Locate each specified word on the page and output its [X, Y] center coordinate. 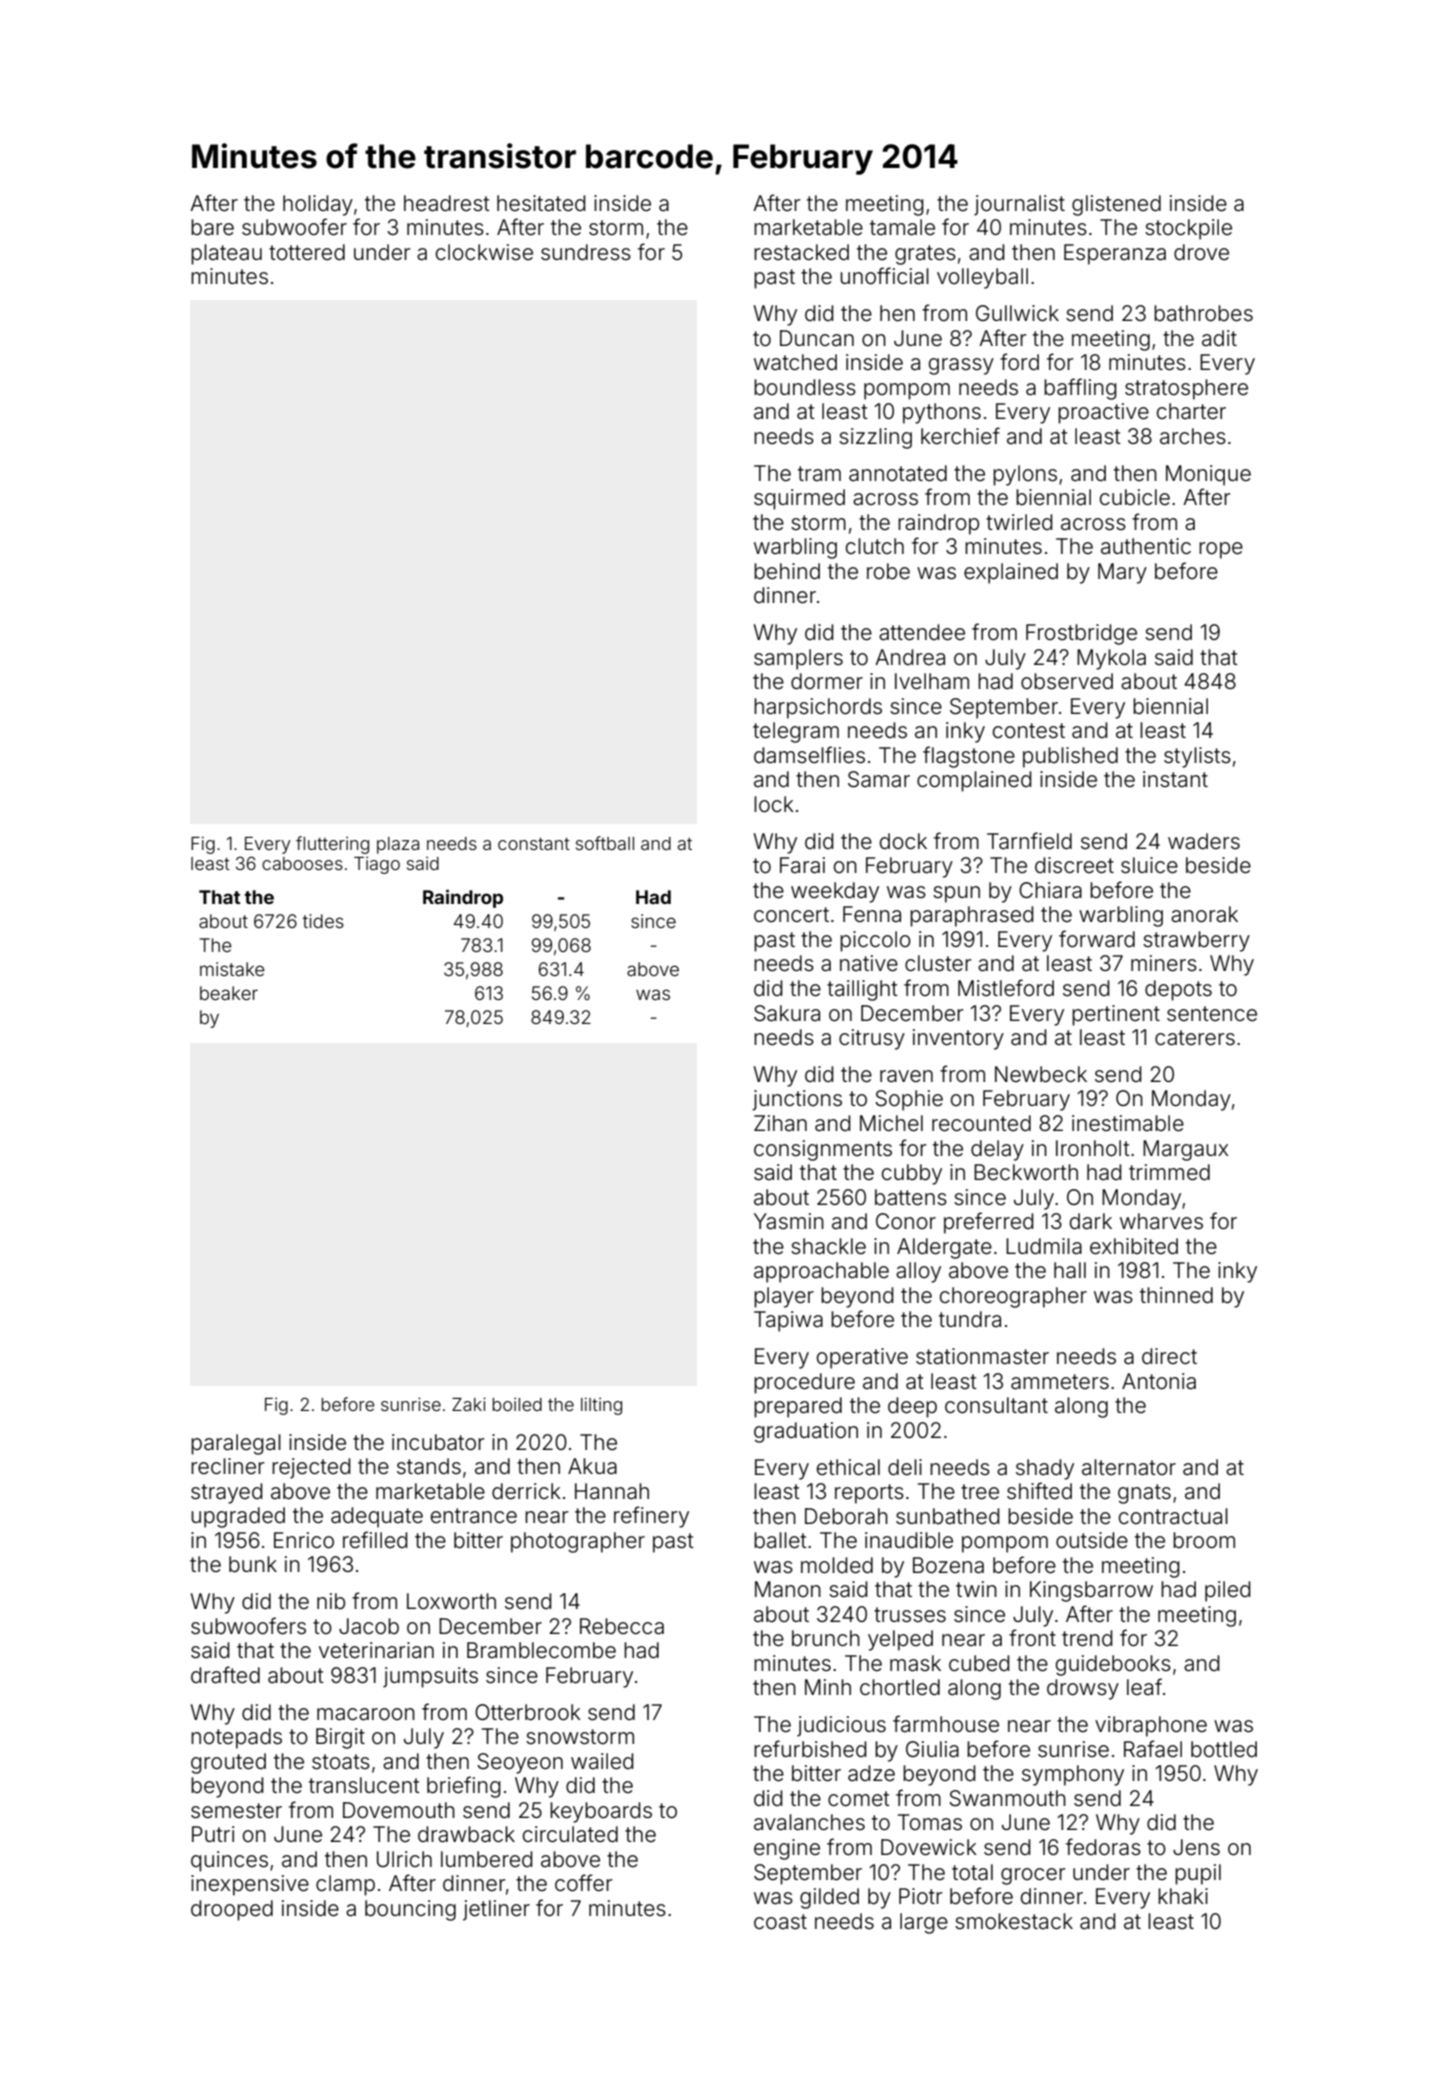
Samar [879, 779]
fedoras [1103, 1847]
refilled [375, 1539]
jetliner [496, 1910]
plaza [398, 845]
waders [1204, 841]
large [924, 1923]
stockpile [1188, 229]
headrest [447, 203]
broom [1204, 1540]
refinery [651, 1517]
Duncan [817, 338]
